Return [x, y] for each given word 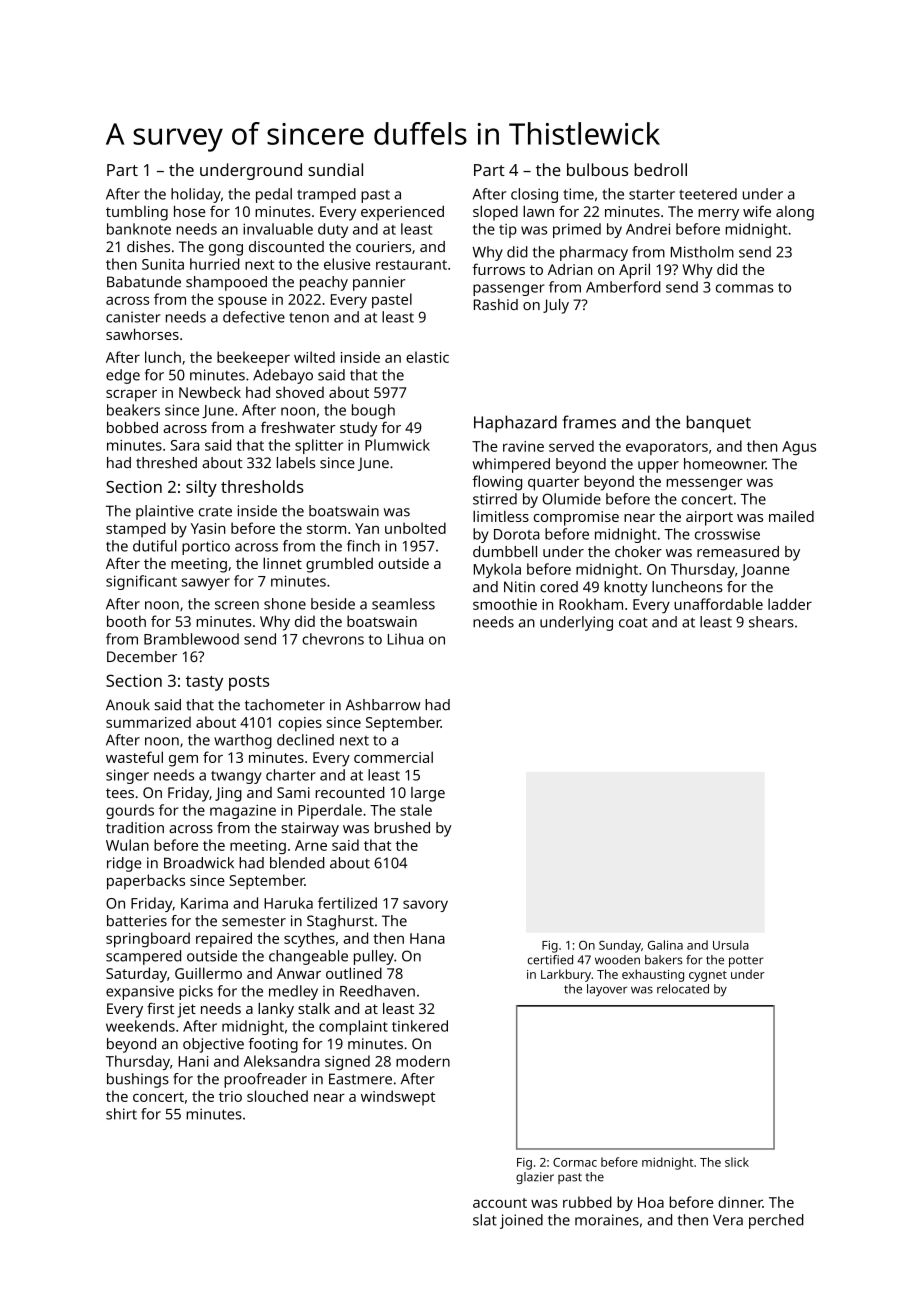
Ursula [731, 945]
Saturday [136, 975]
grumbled [339, 565]
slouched [277, 1096]
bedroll [660, 169]
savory [425, 906]
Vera [728, 1220]
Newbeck [210, 392]
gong [226, 250]
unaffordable [718, 604]
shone [285, 604]
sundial [335, 169]
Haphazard [515, 424]
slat [485, 1220]
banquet [719, 424]
